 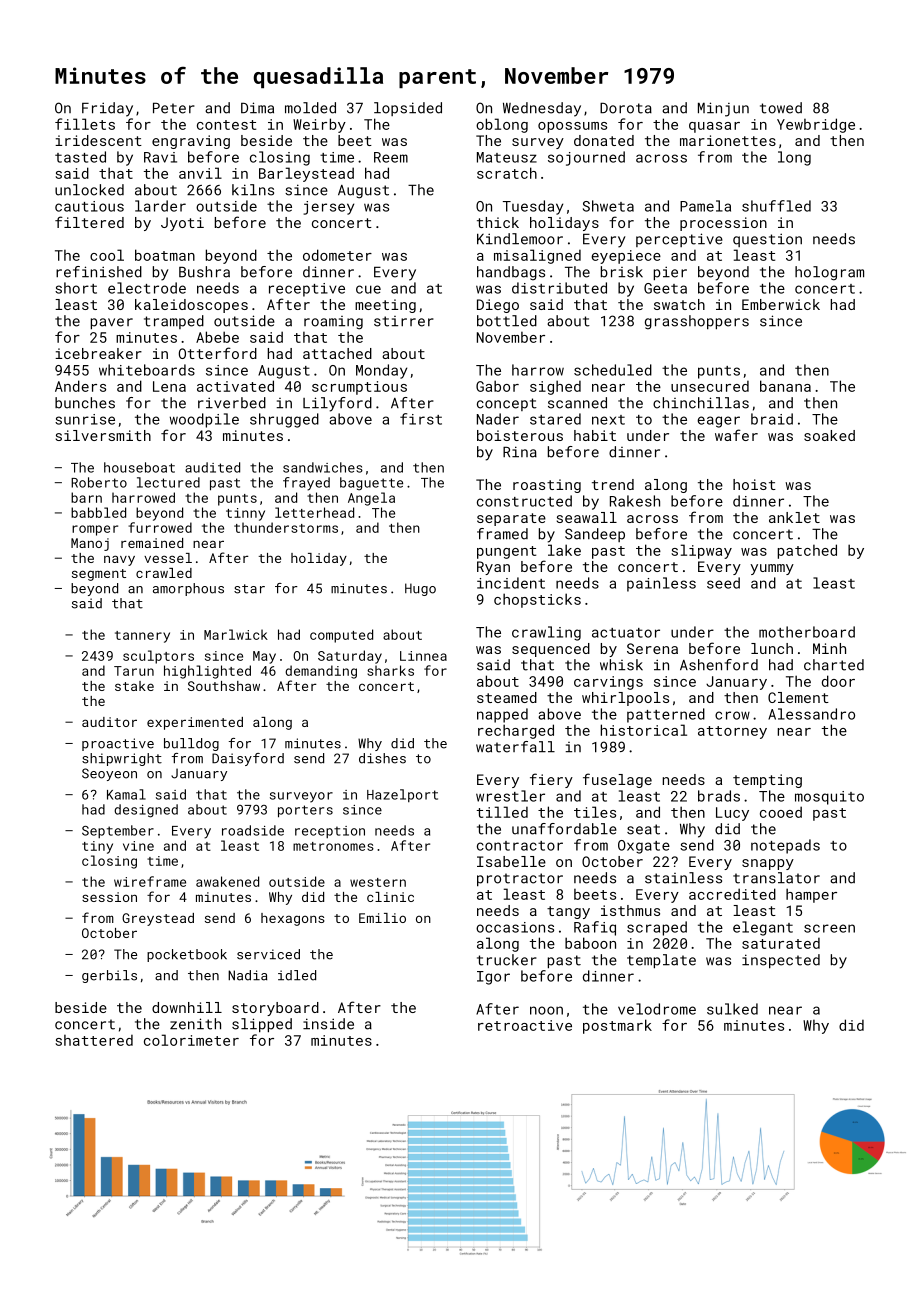 I want to click on tempting, so click(x=767, y=781).
